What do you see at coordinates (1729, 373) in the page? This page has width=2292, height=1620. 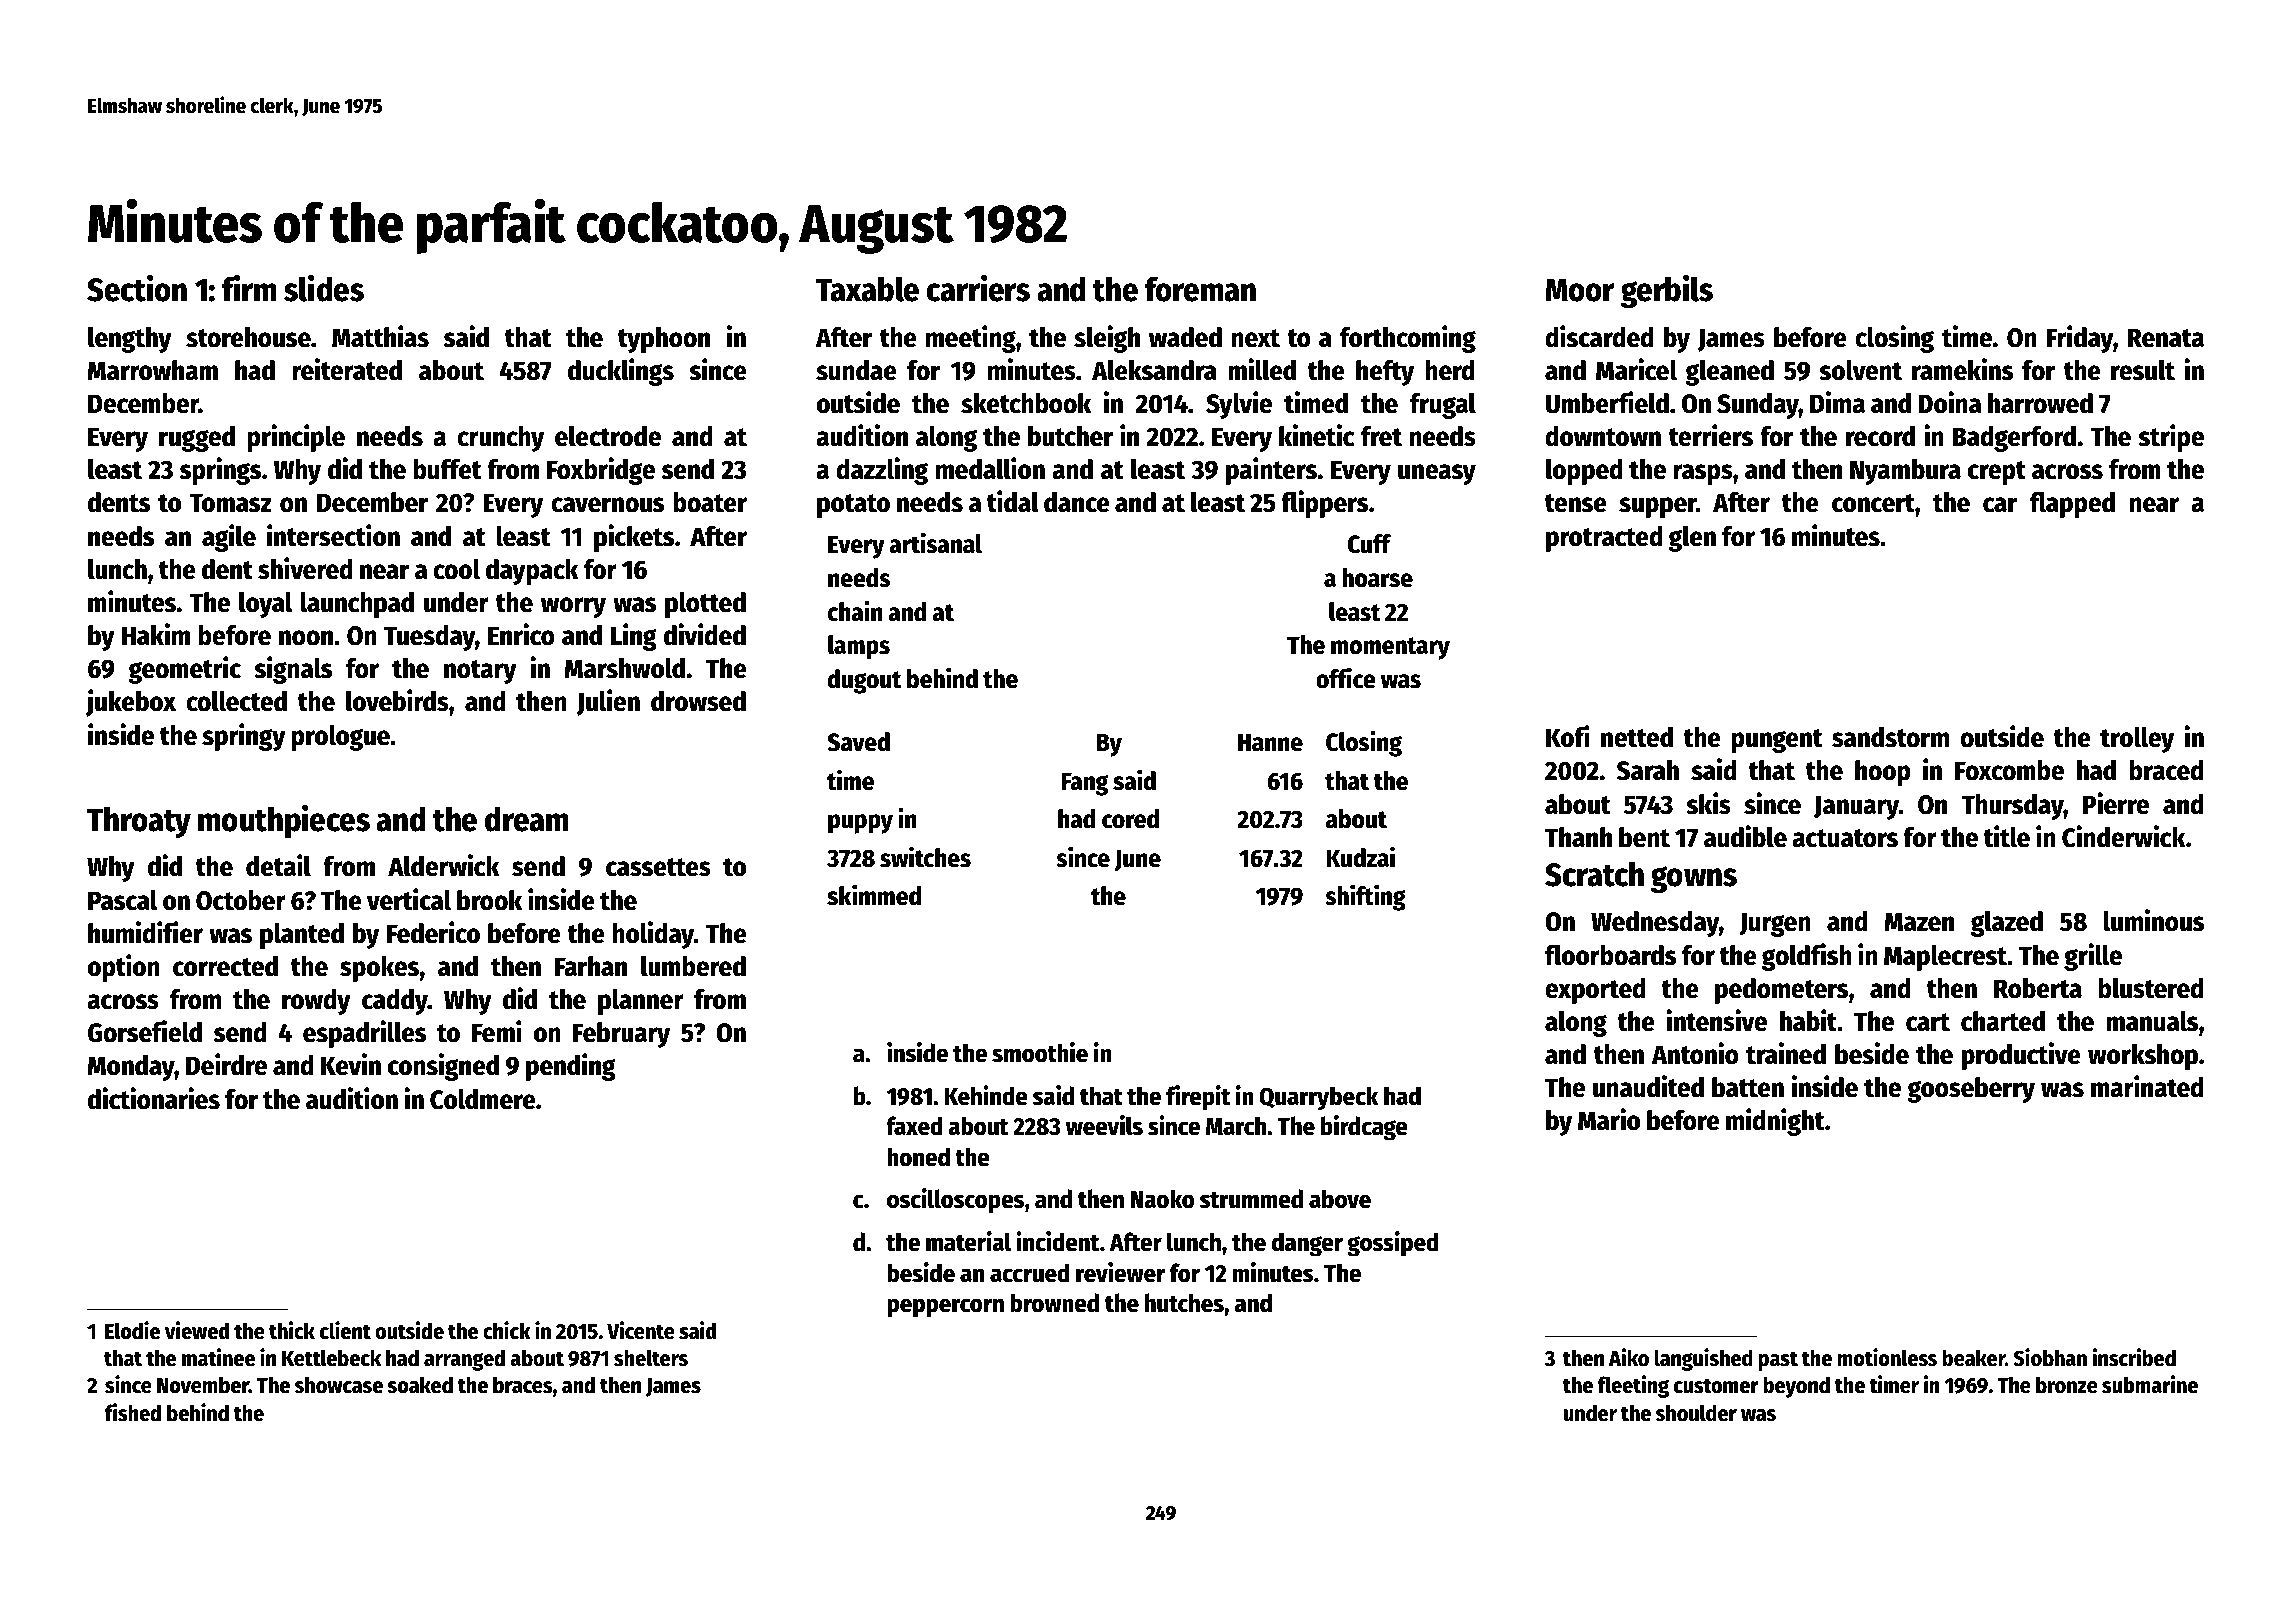 I see `gleaned` at bounding box center [1729, 373].
